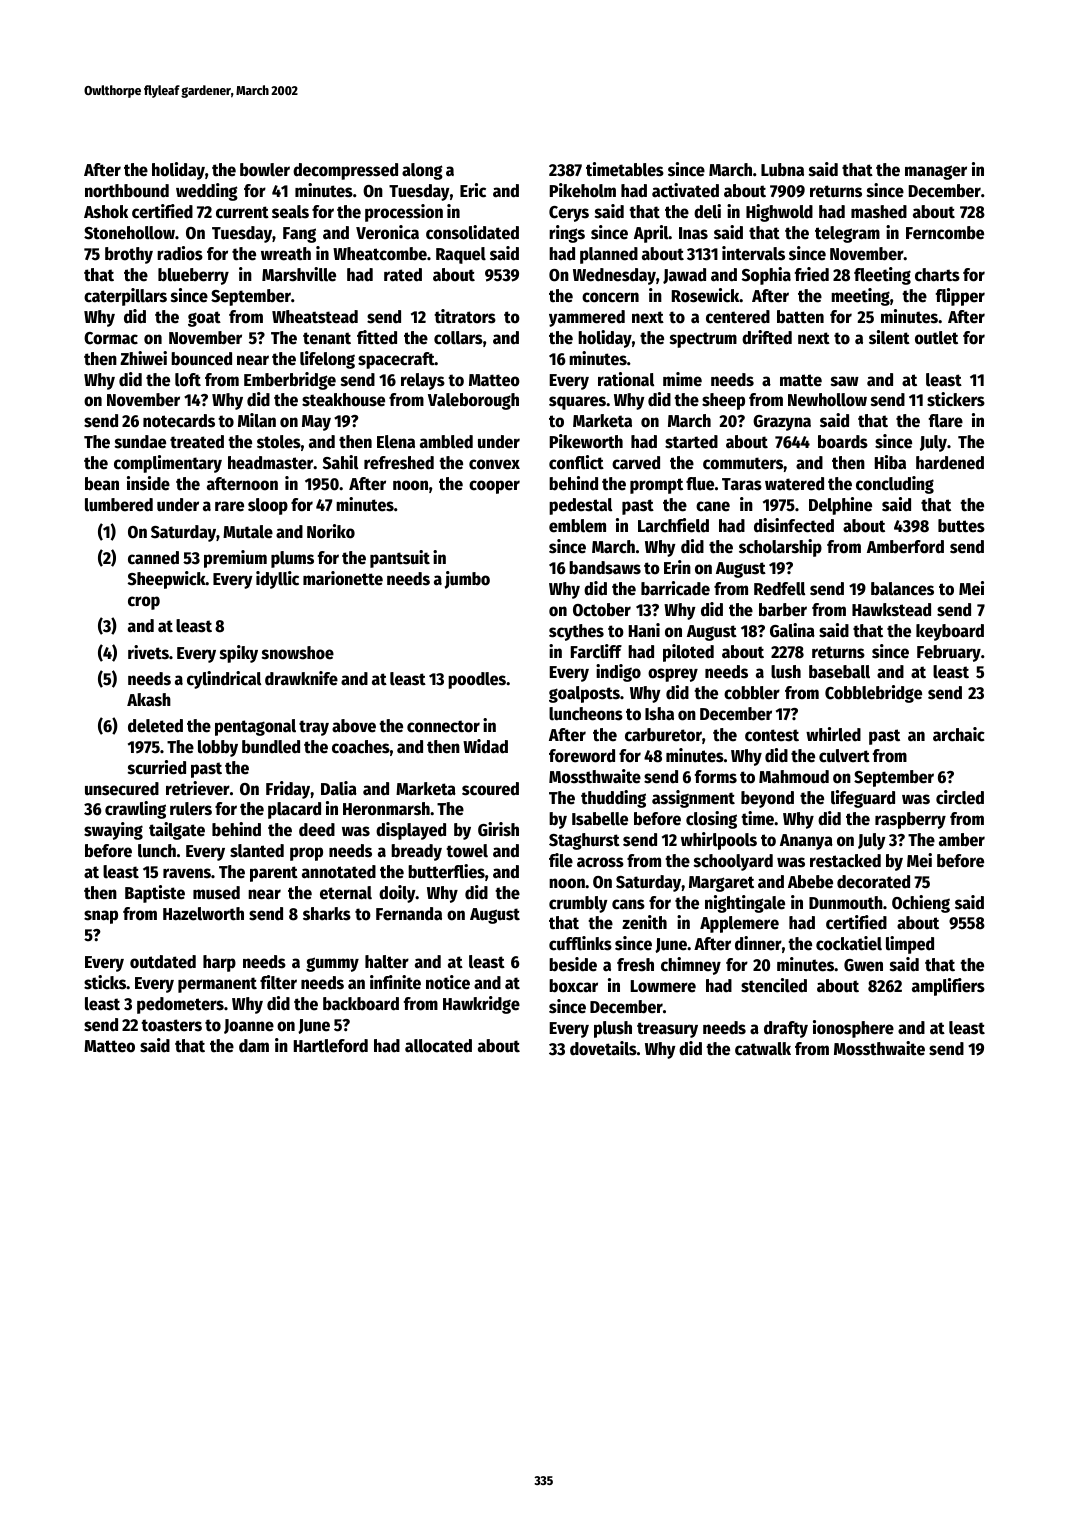 The width and height of the image is (1069, 1519). What do you see at coordinates (143, 358) in the image?
I see `Zhiwei` at bounding box center [143, 358].
